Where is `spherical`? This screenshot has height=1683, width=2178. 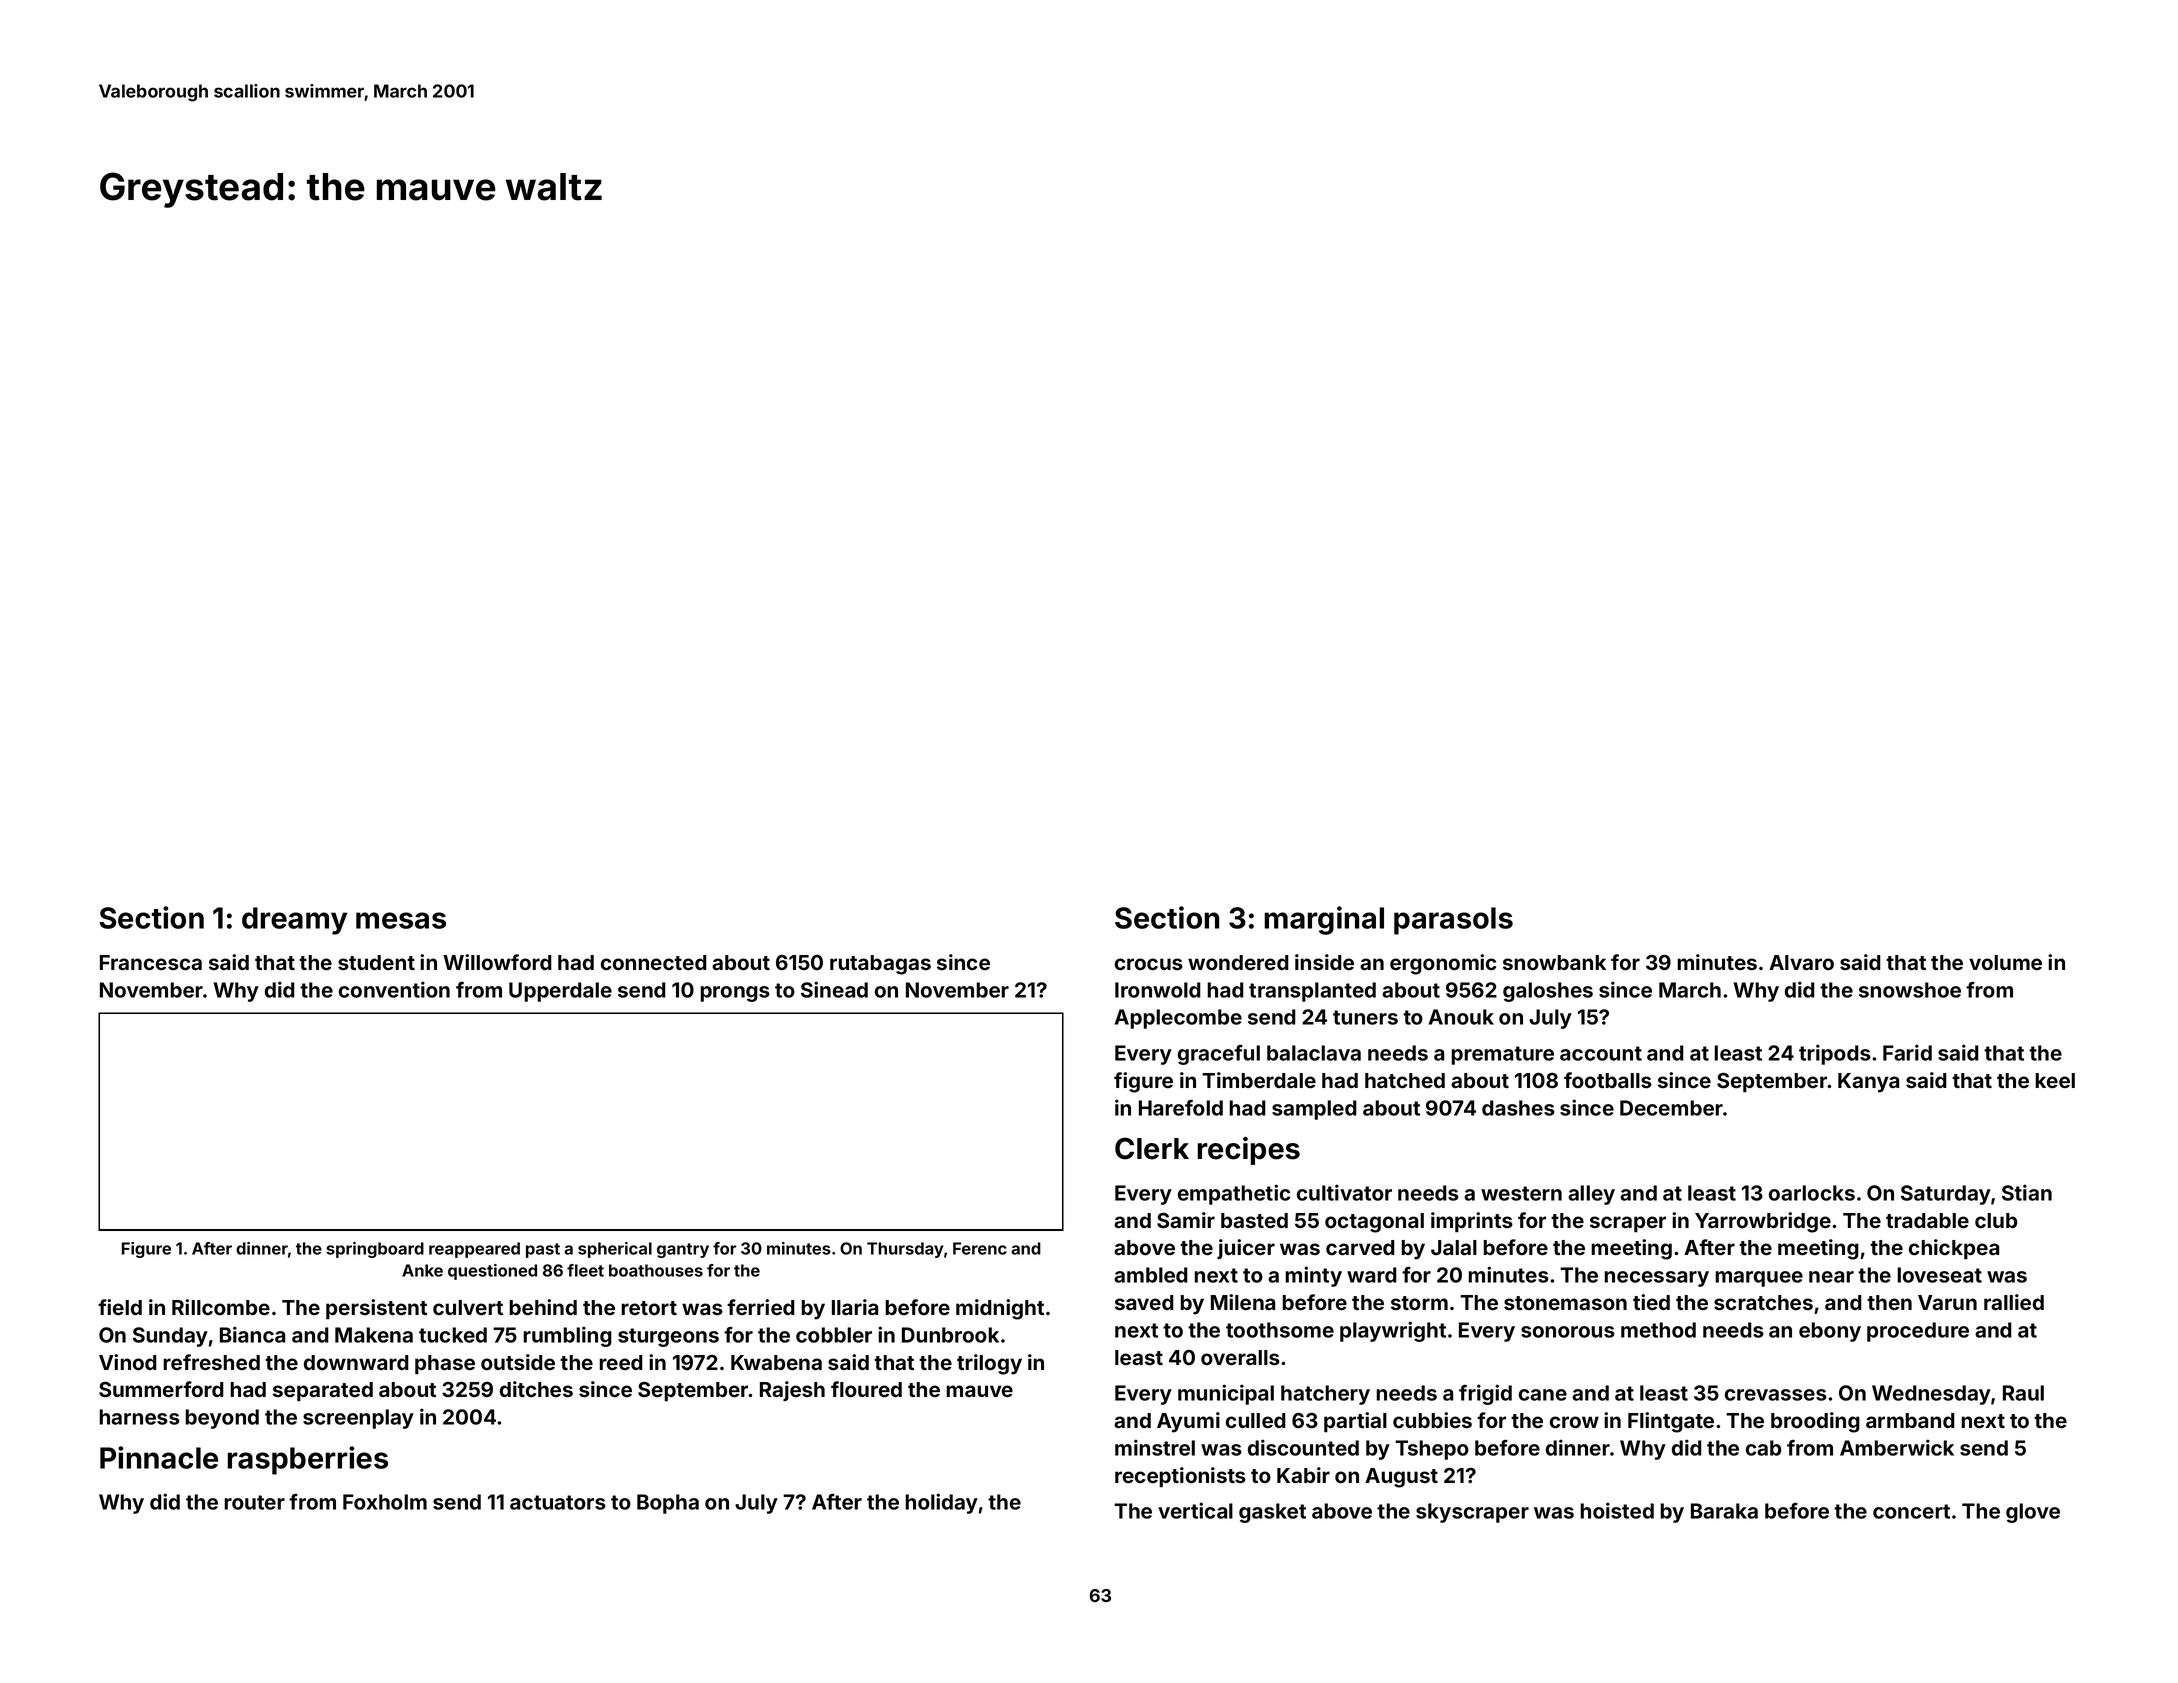
spherical is located at coordinates (615, 1250).
